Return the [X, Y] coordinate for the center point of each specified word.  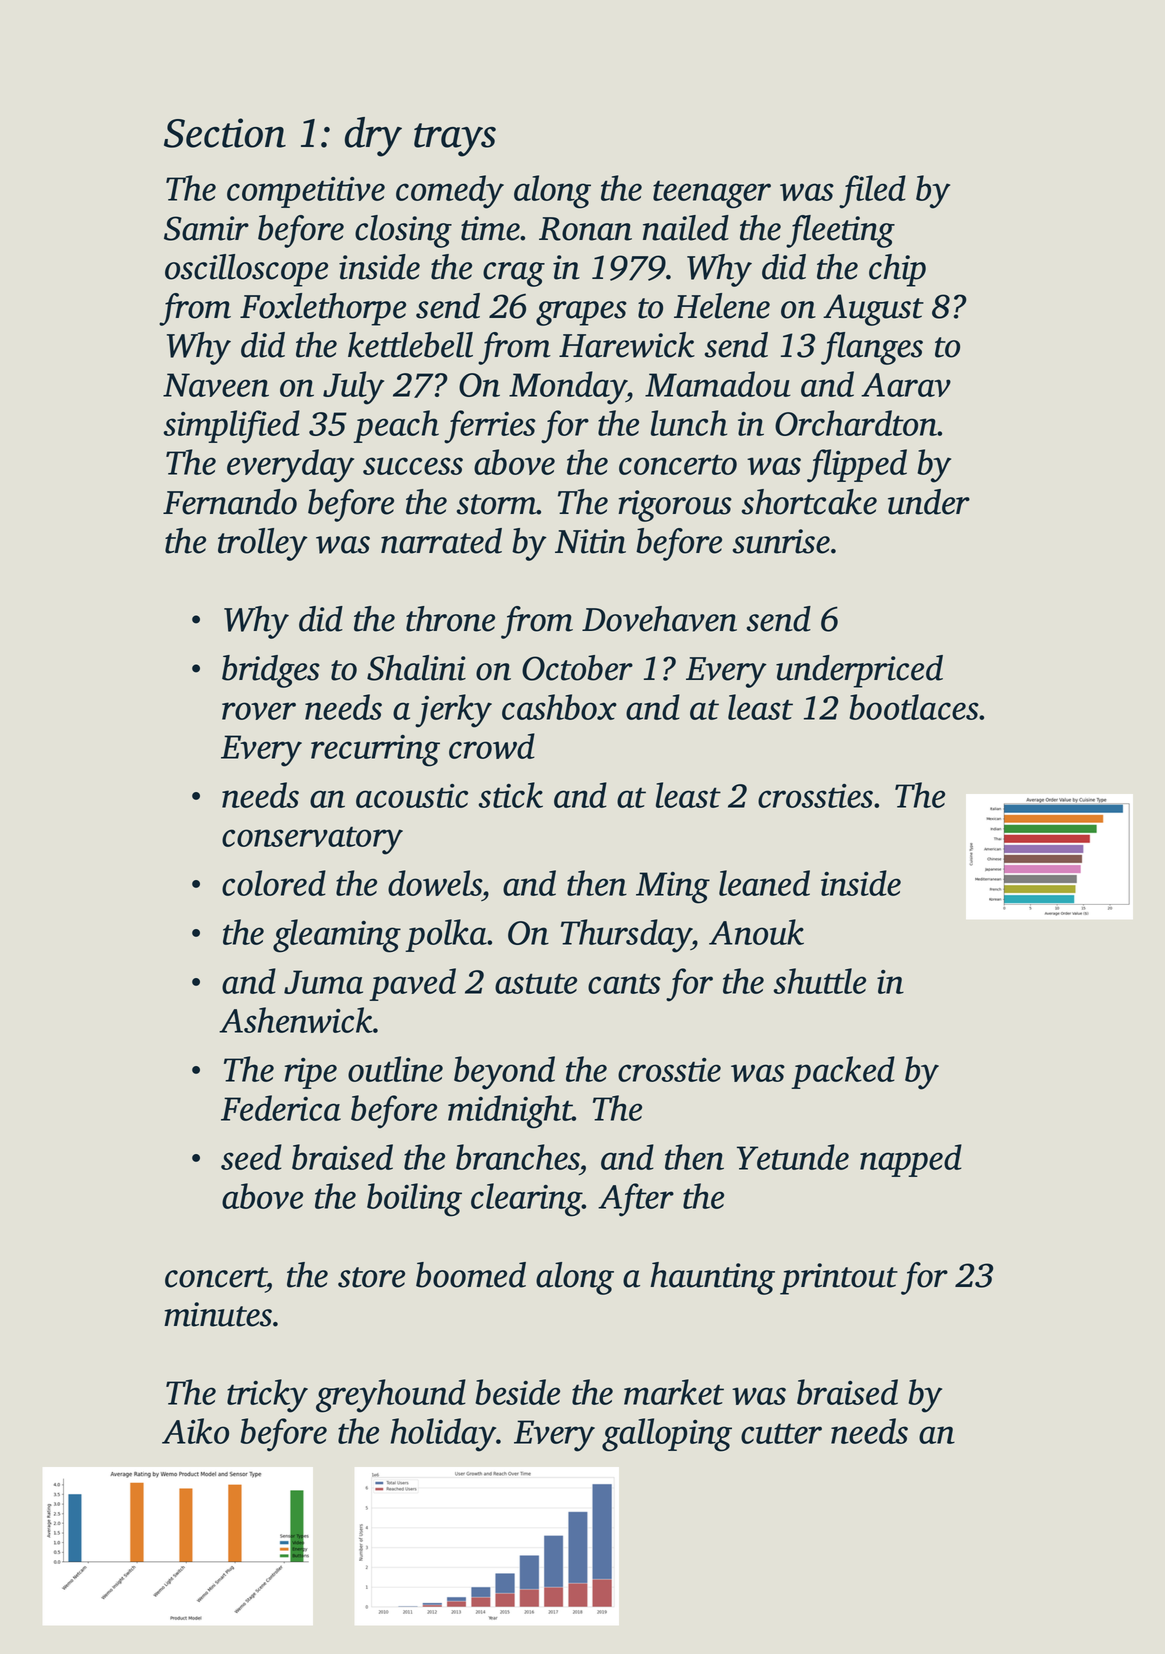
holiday [443, 1435]
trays [455, 140]
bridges [271, 671]
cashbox [559, 707]
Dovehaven [659, 619]
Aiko [195, 1431]
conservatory [312, 840]
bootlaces [914, 707]
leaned [764, 883]
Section [225, 133]
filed [872, 192]
